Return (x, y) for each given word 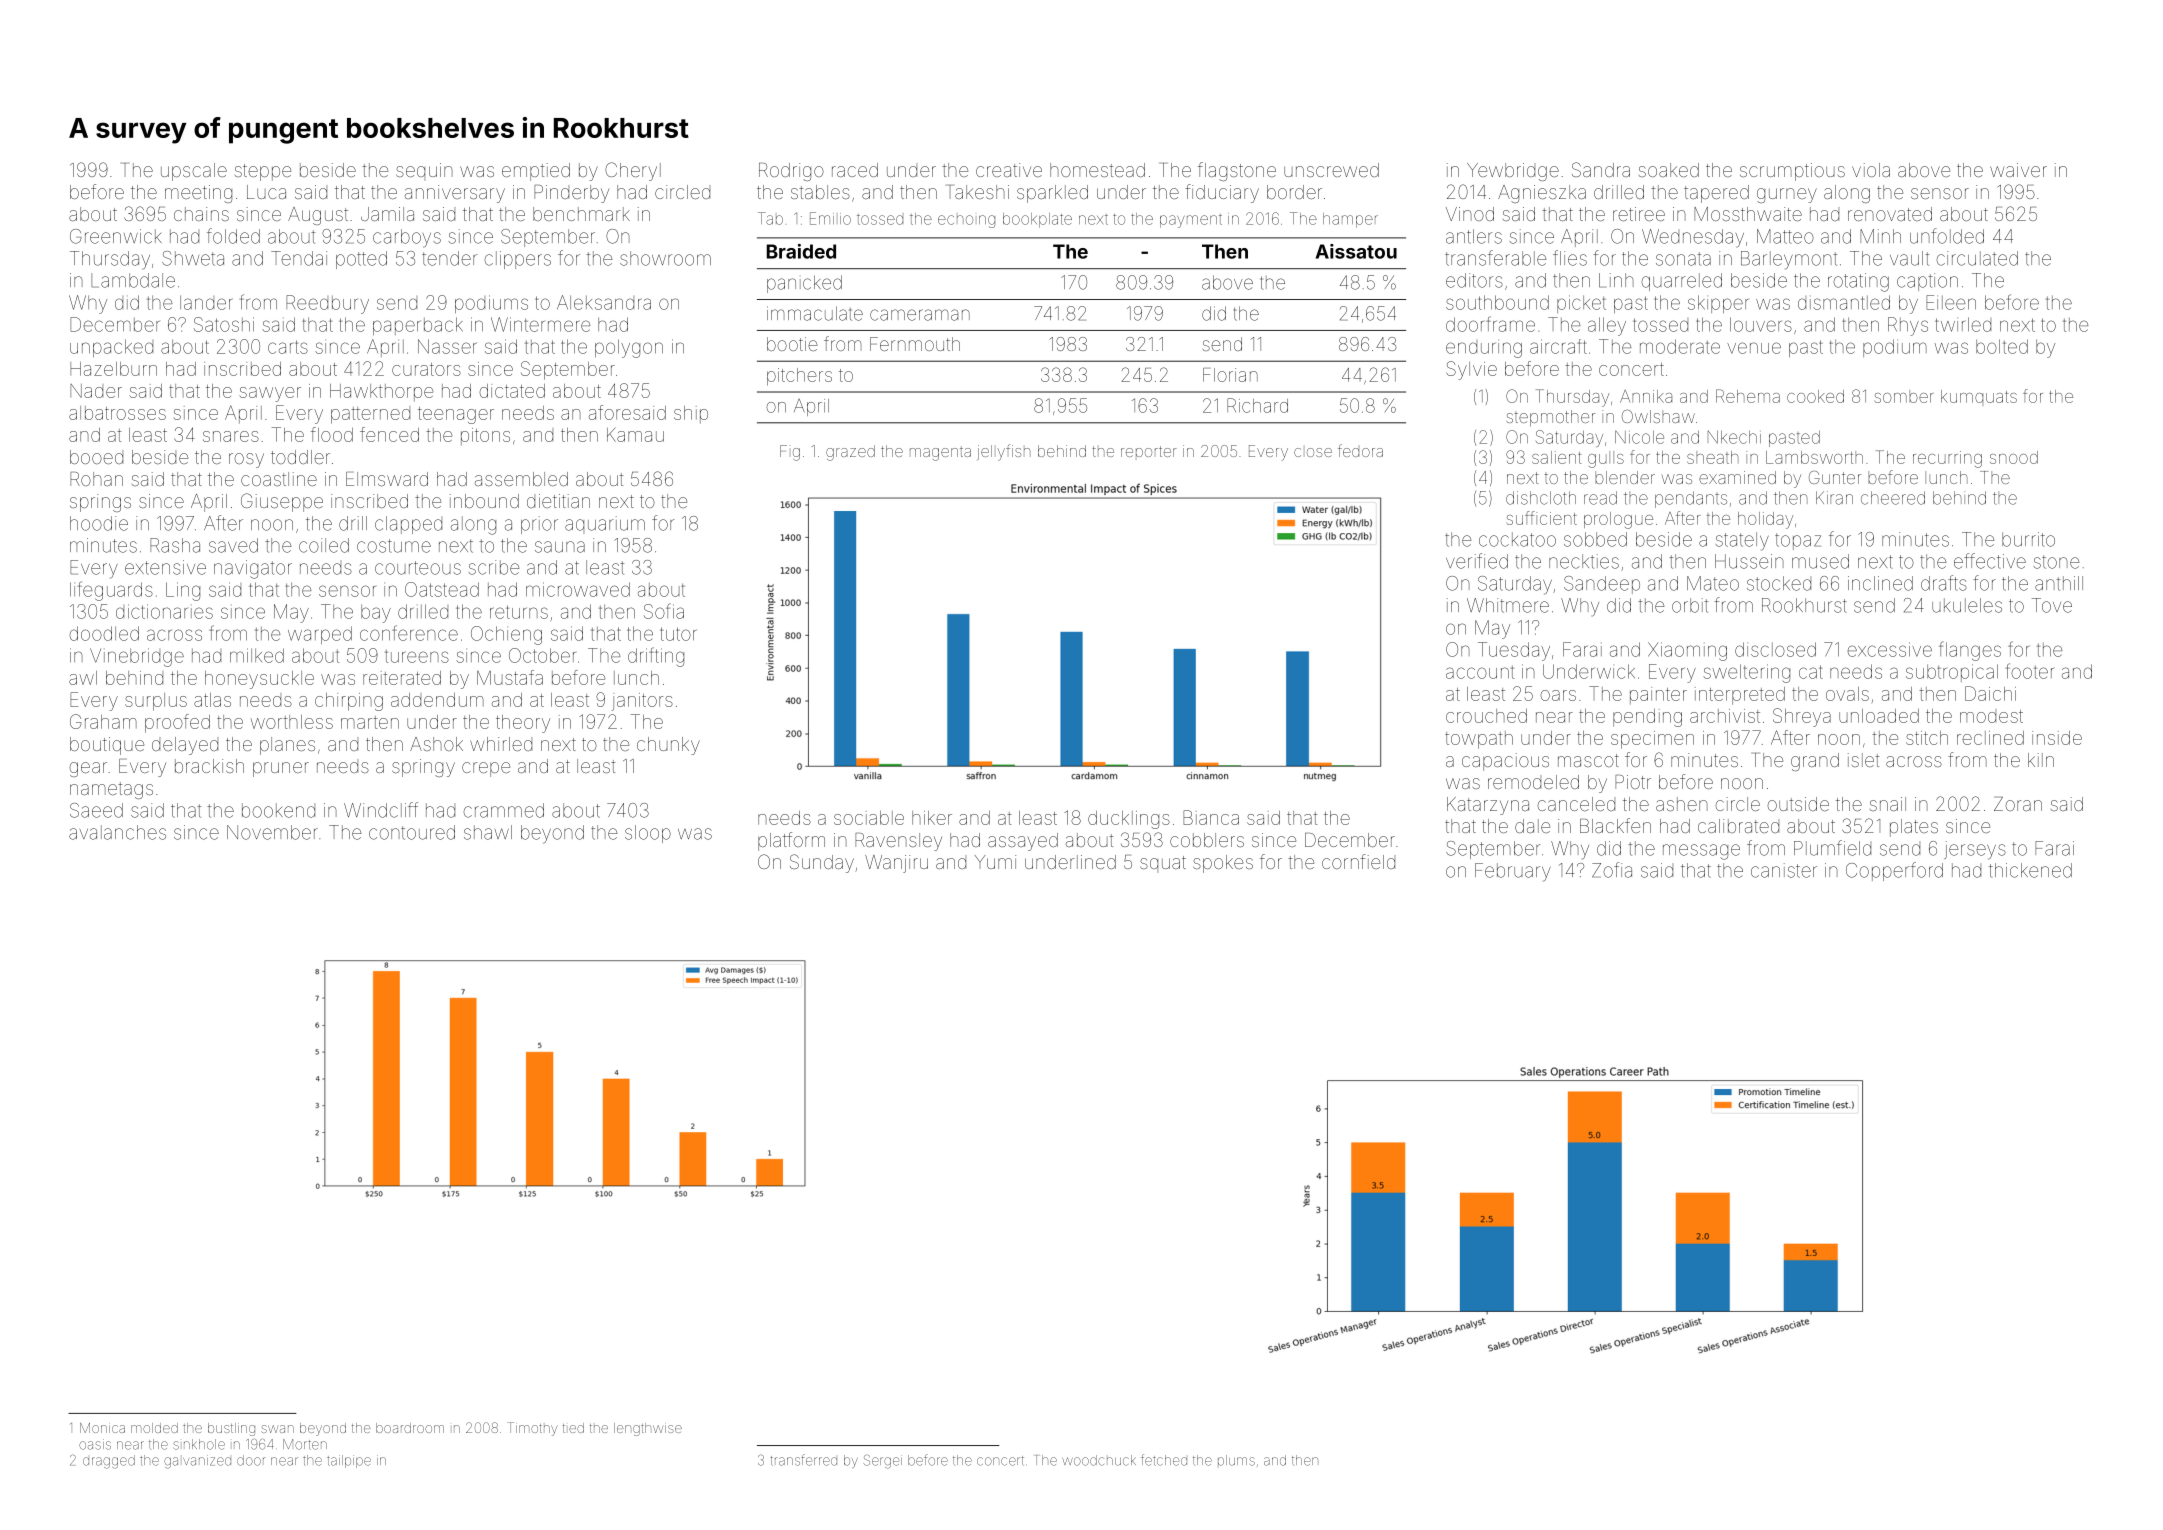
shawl (488, 832)
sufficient (1542, 518)
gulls (1606, 459)
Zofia (1612, 870)
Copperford (1894, 871)
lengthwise (648, 1429)
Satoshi (224, 324)
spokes (1223, 864)
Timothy (533, 1429)
